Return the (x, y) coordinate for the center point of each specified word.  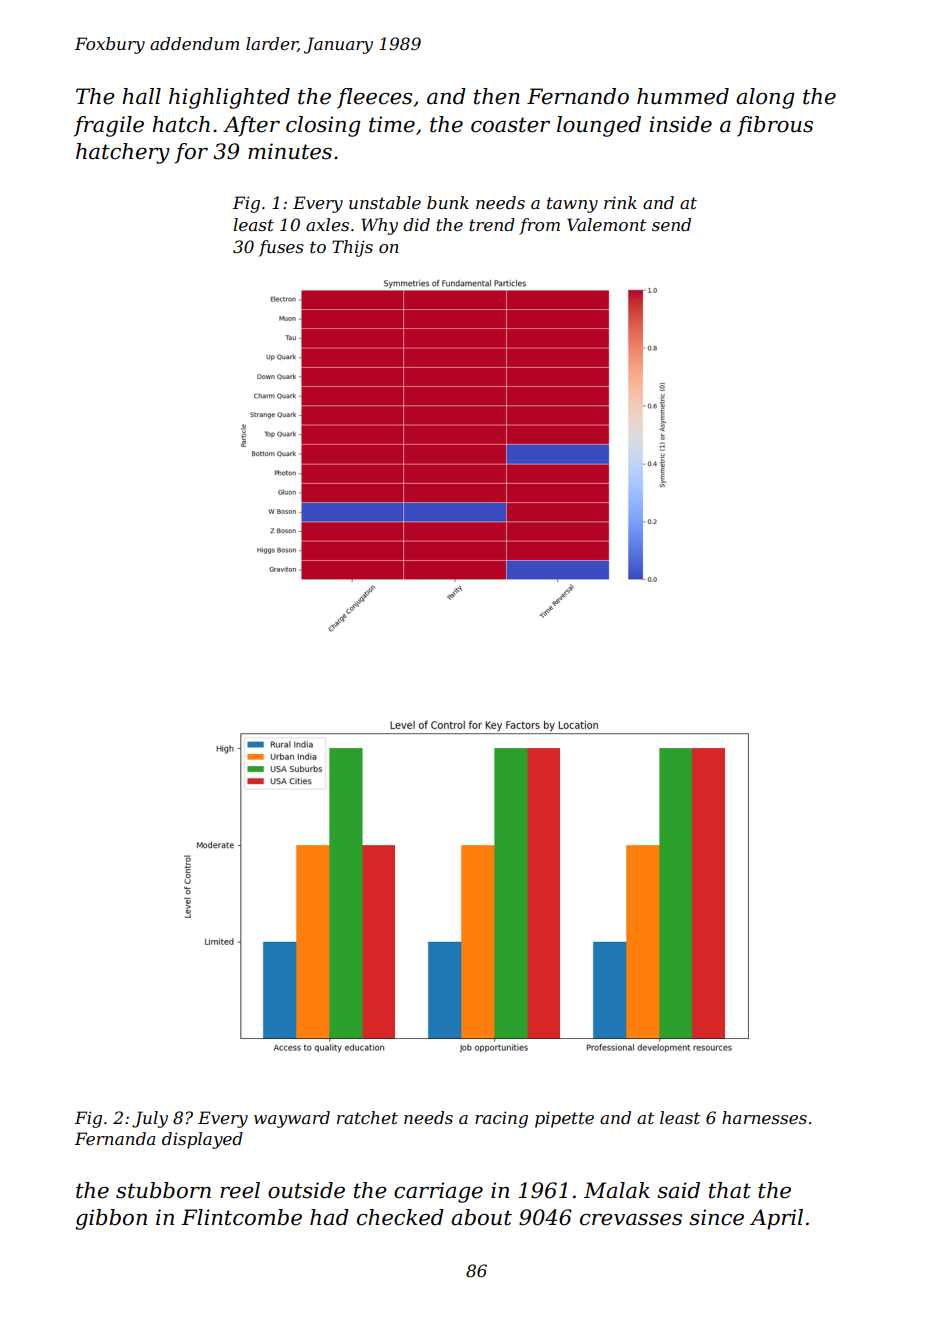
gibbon (111, 1219)
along (765, 98)
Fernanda (115, 1138)
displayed (202, 1140)
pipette (564, 1119)
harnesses (764, 1117)
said (678, 1190)
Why (379, 226)
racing (501, 1119)
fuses (281, 248)
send (671, 224)
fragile (109, 126)
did (416, 224)
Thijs (352, 248)
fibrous (775, 126)
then (497, 96)
